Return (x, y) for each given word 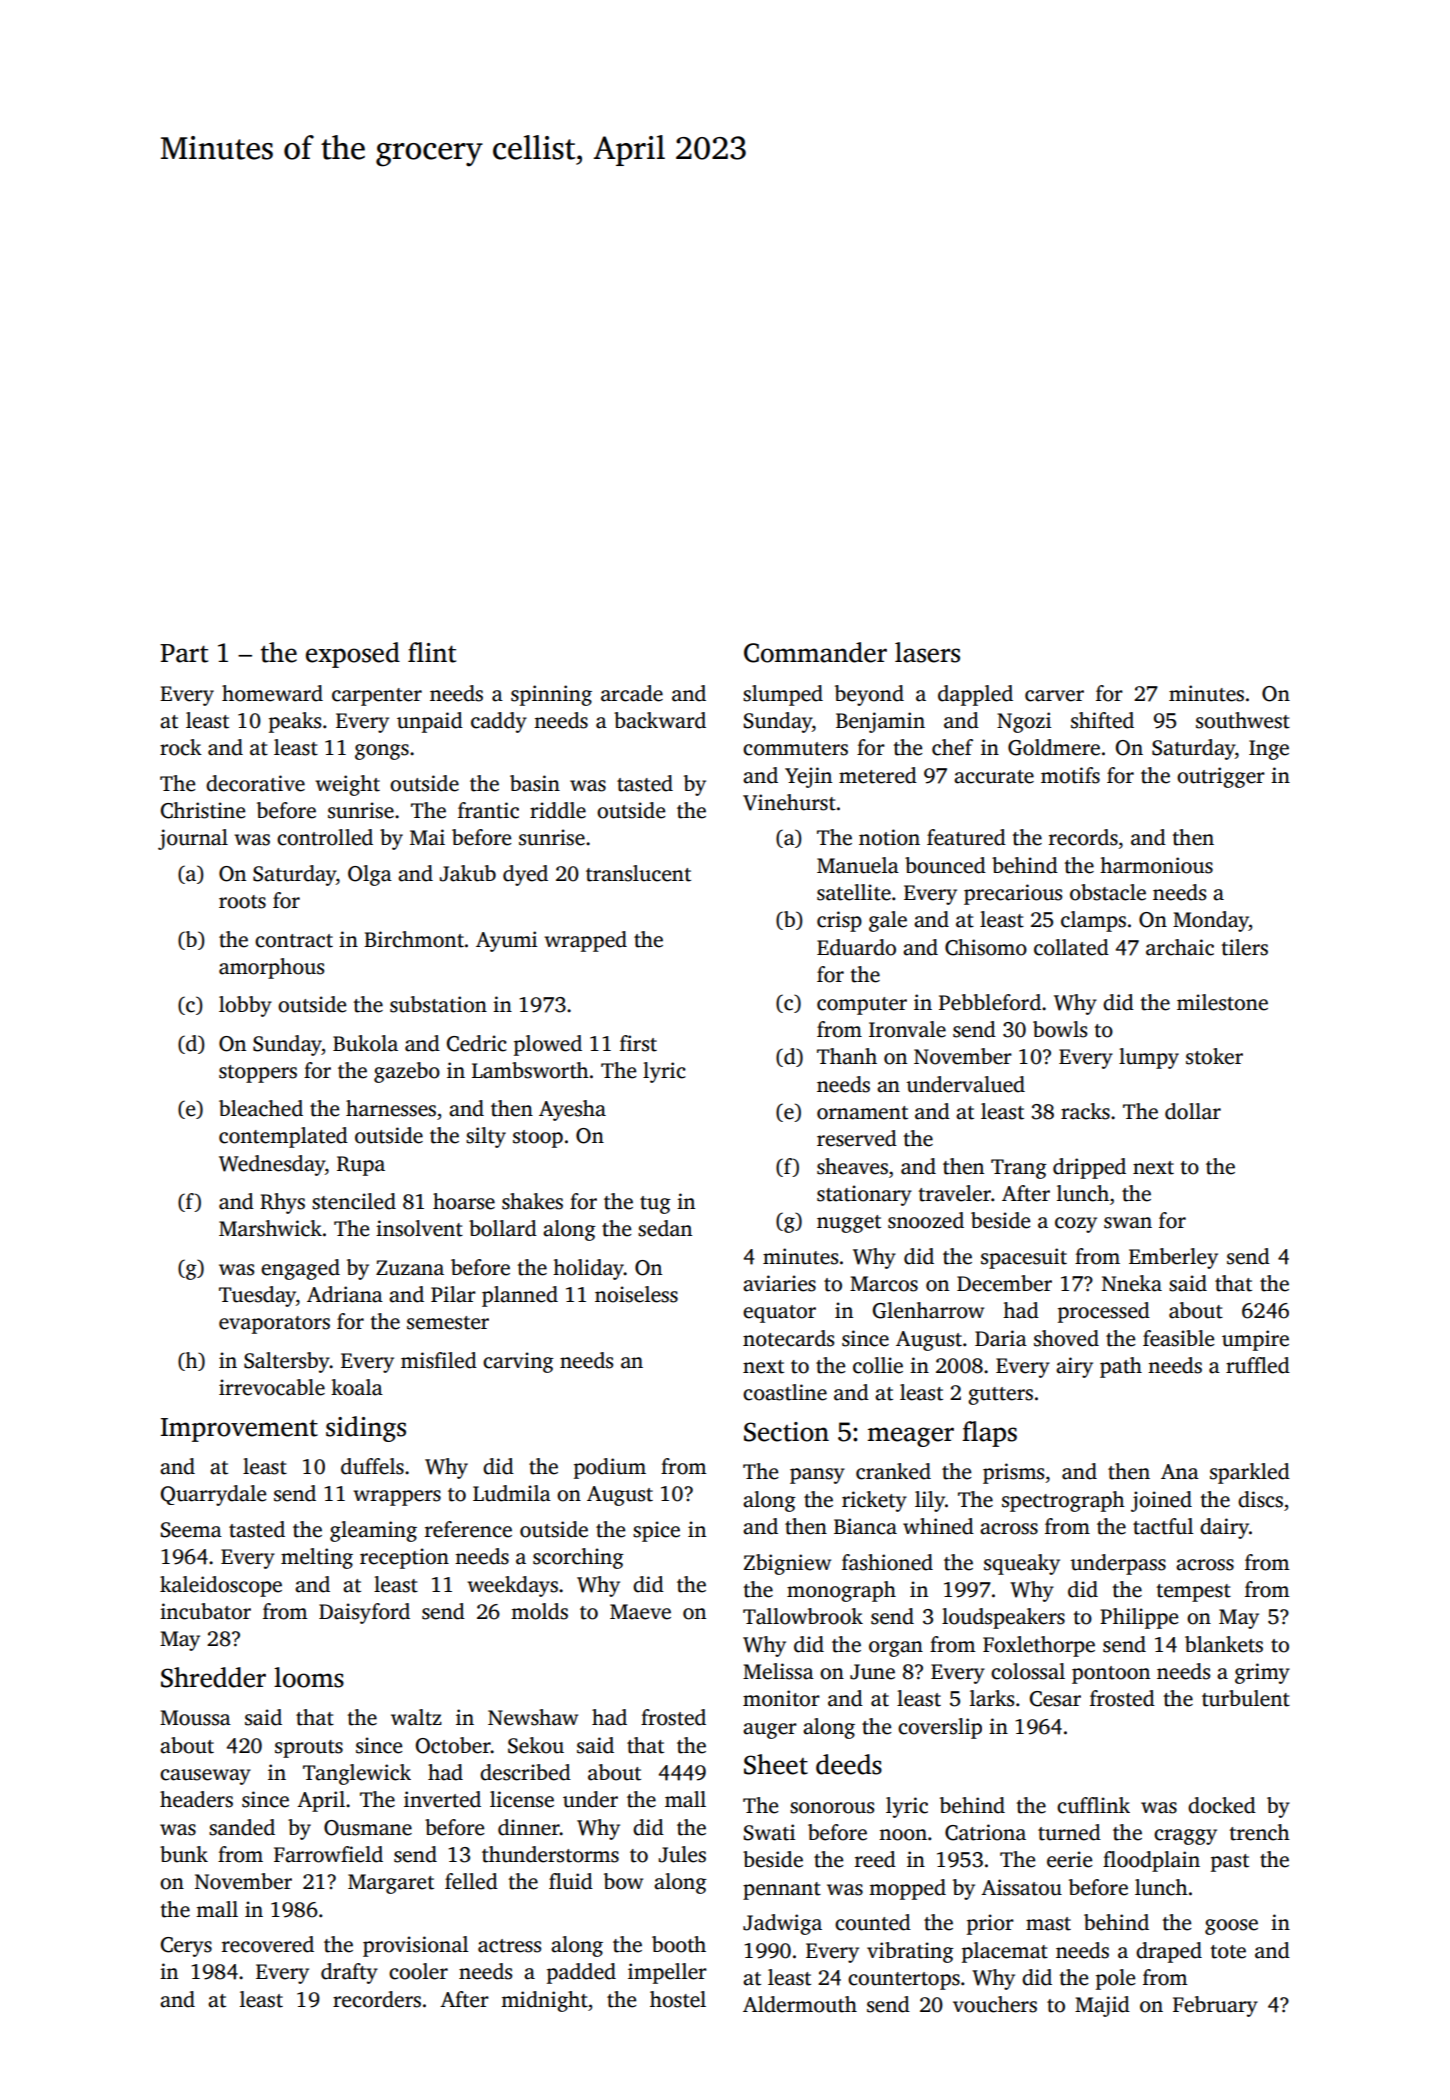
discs (1260, 1499)
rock (181, 747)
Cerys (186, 1947)
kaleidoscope (221, 1586)
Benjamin (880, 722)
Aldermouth (800, 2004)
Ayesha (572, 1110)
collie (878, 1365)
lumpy (1149, 1058)
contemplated (283, 1137)
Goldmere (1054, 747)
